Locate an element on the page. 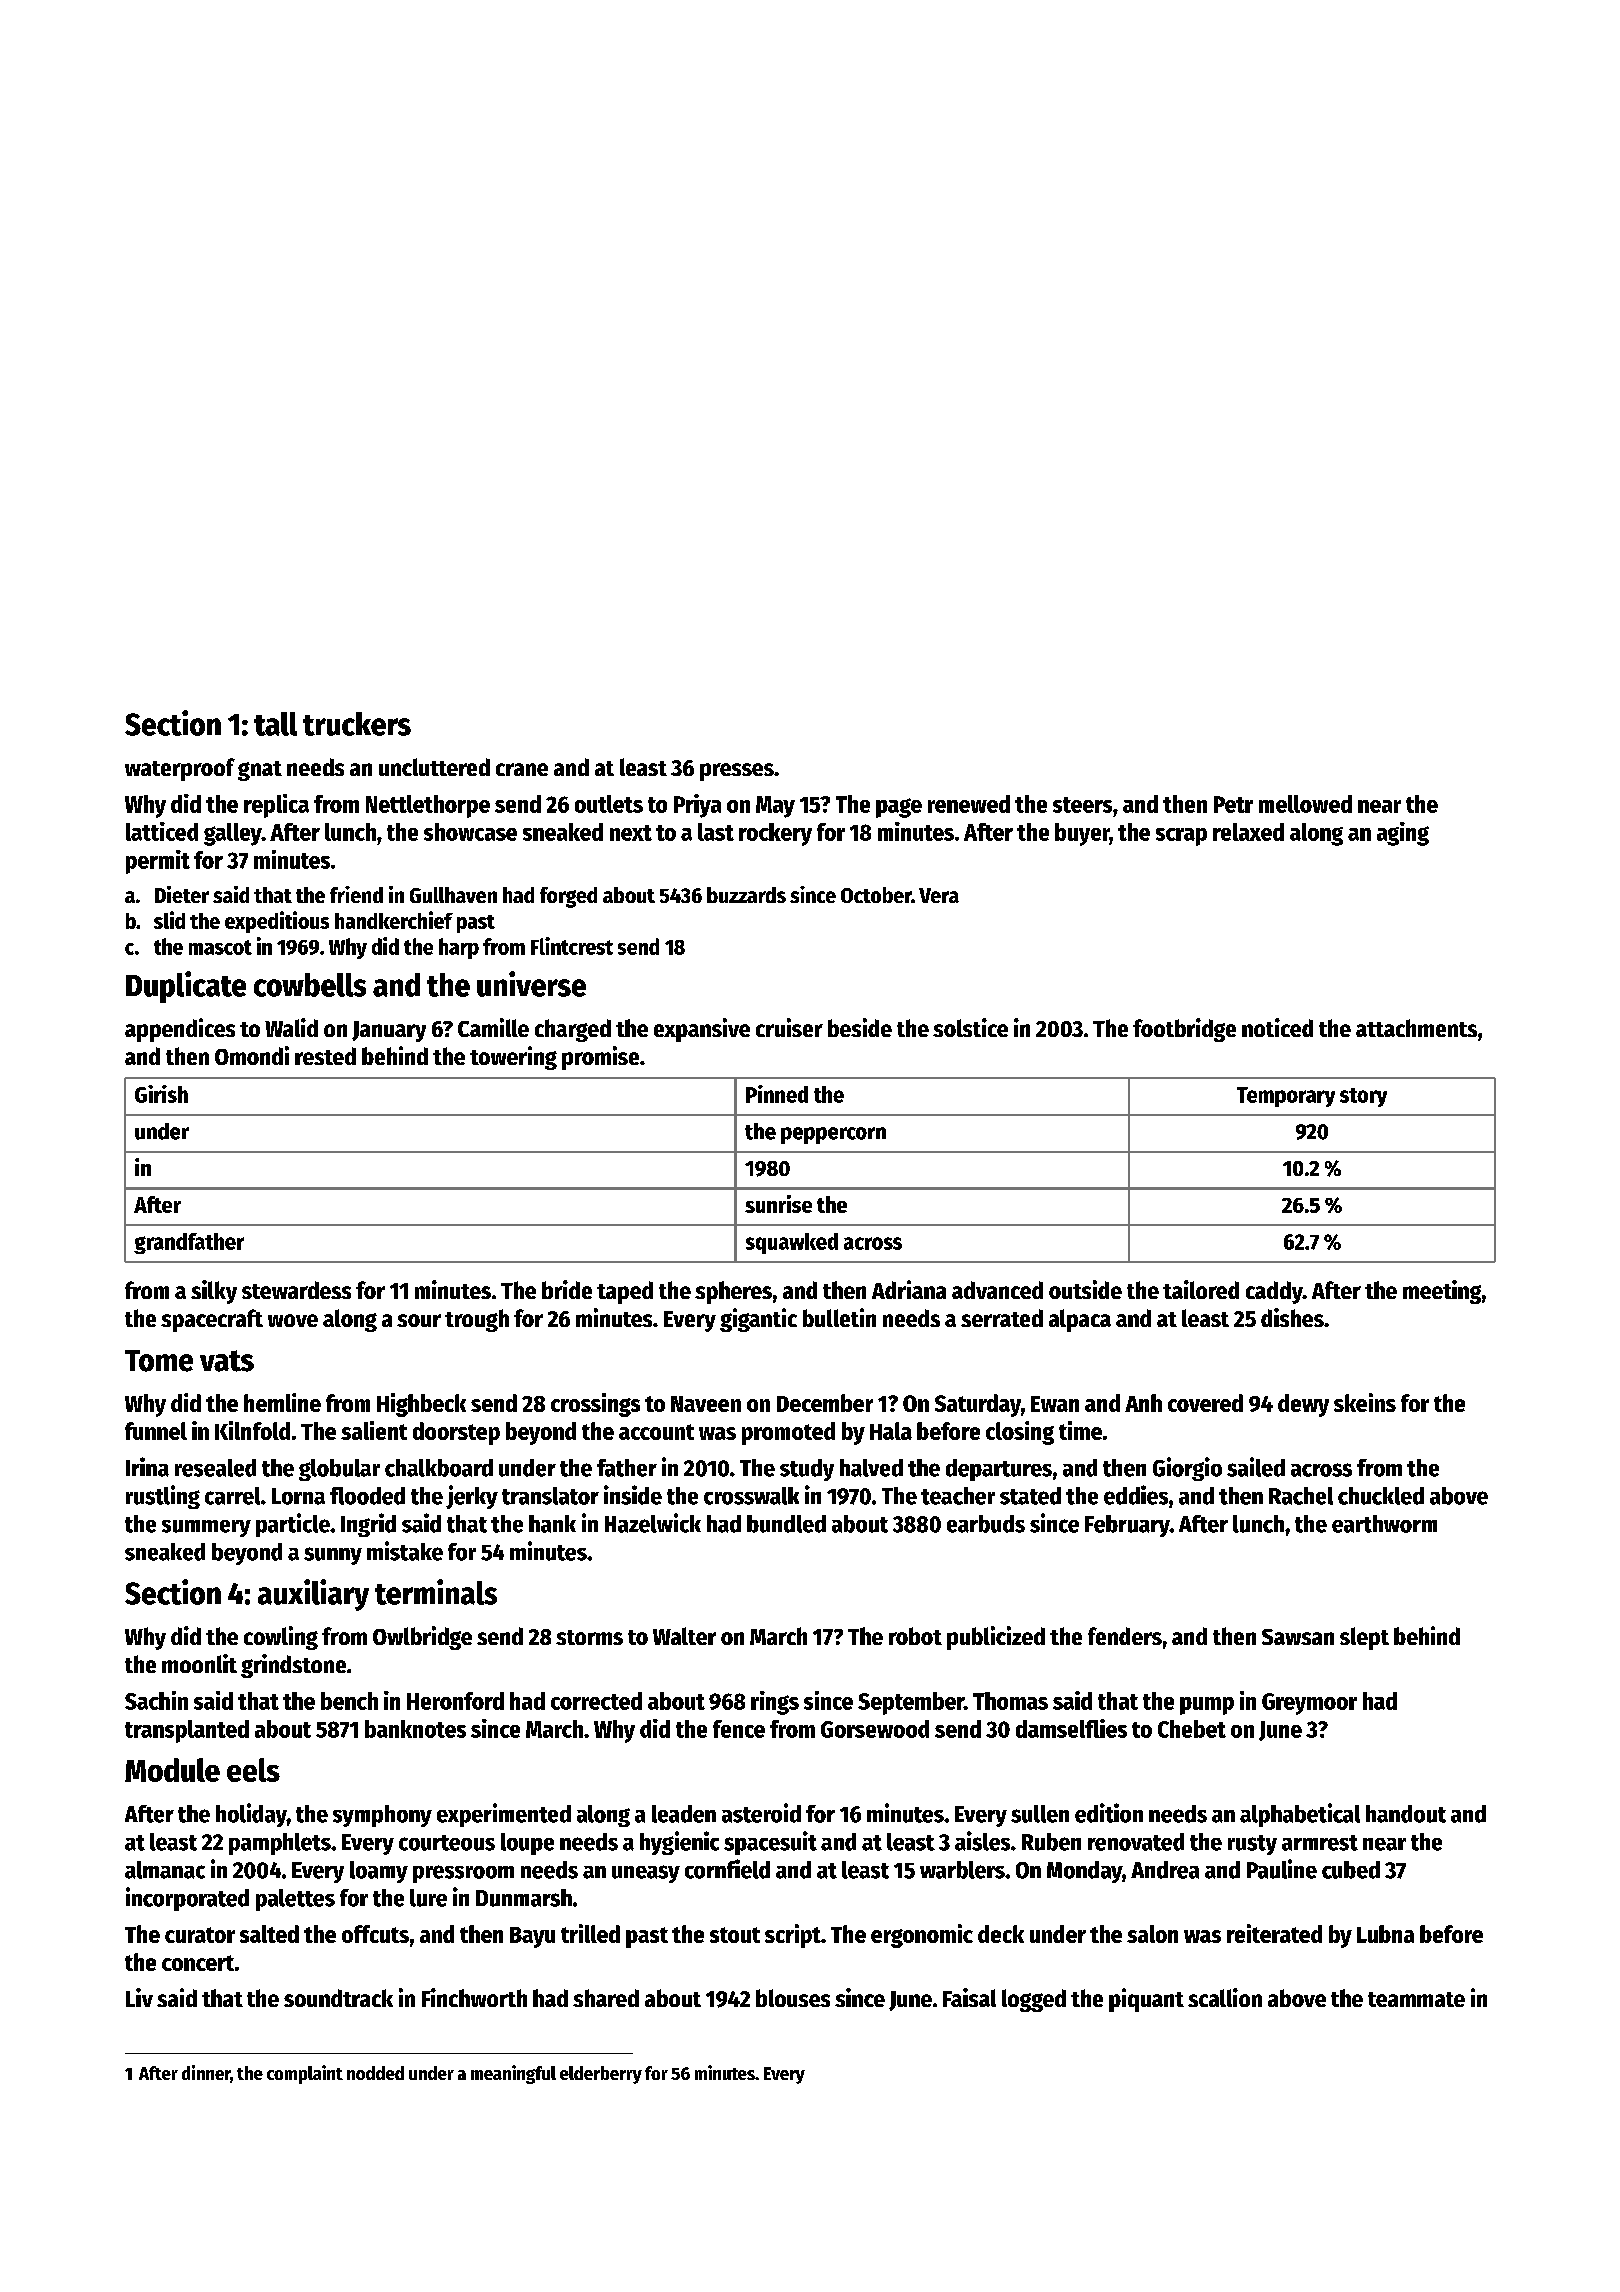 The height and width of the image is (2292, 1620). Module is located at coordinates (172, 1770).
